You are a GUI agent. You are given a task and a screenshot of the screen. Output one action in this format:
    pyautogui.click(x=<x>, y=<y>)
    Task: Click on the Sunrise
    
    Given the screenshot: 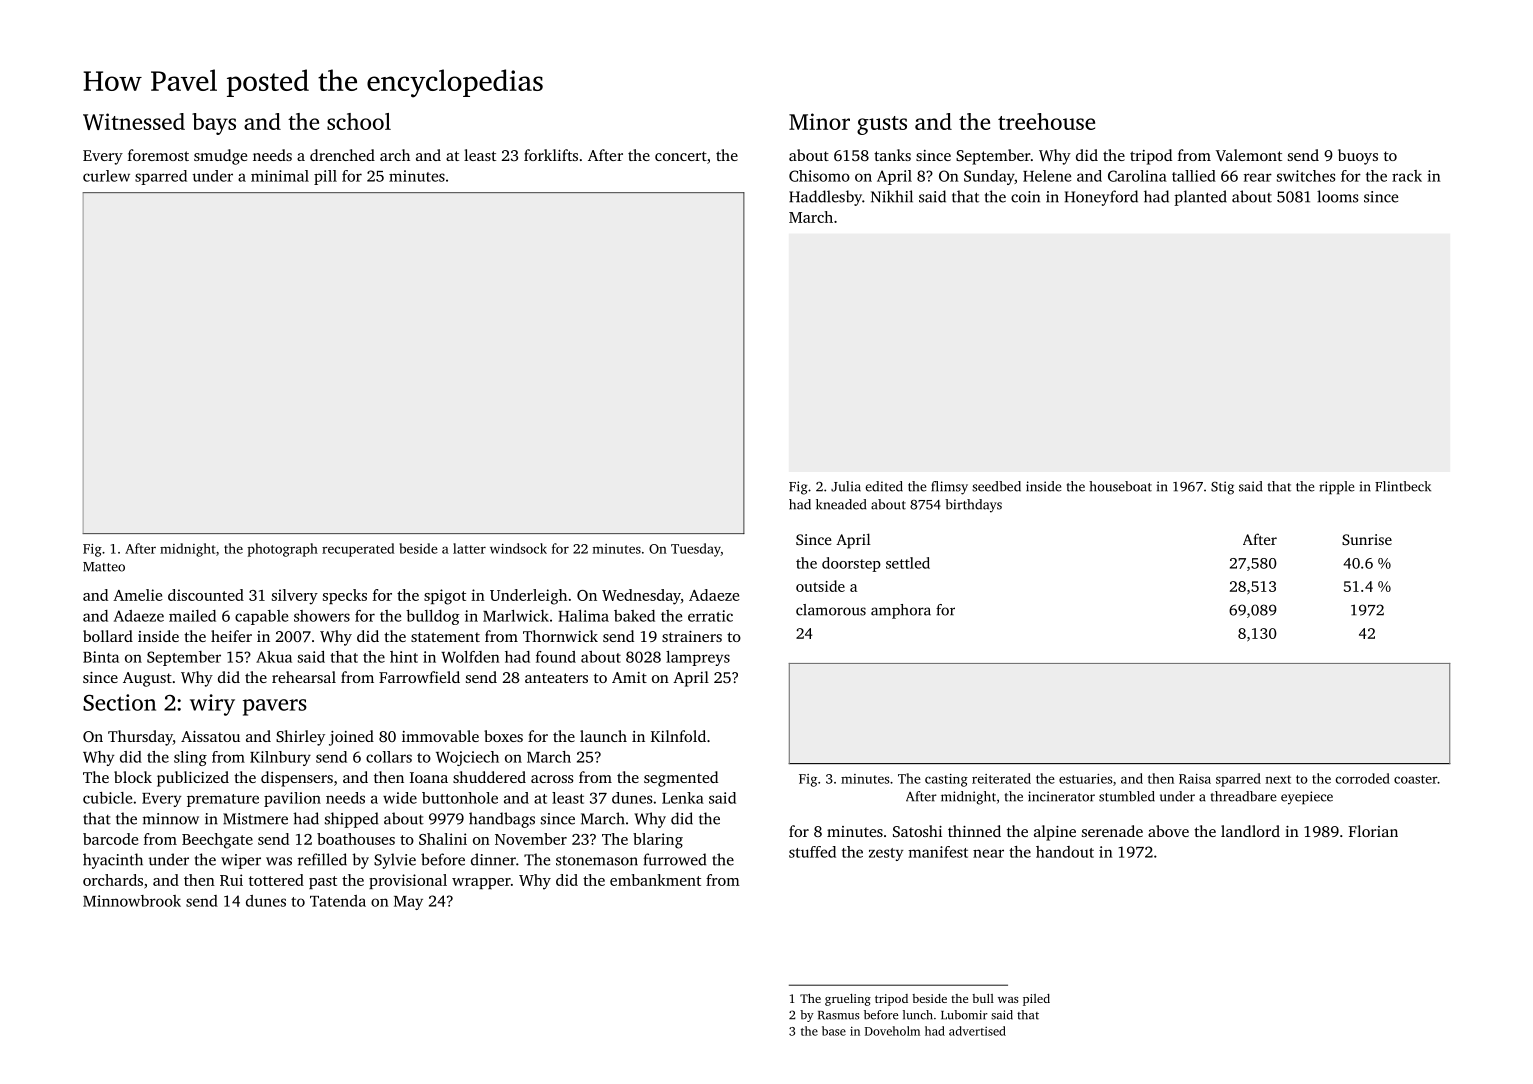 What is the action you would take?
    pyautogui.click(x=1367, y=539)
